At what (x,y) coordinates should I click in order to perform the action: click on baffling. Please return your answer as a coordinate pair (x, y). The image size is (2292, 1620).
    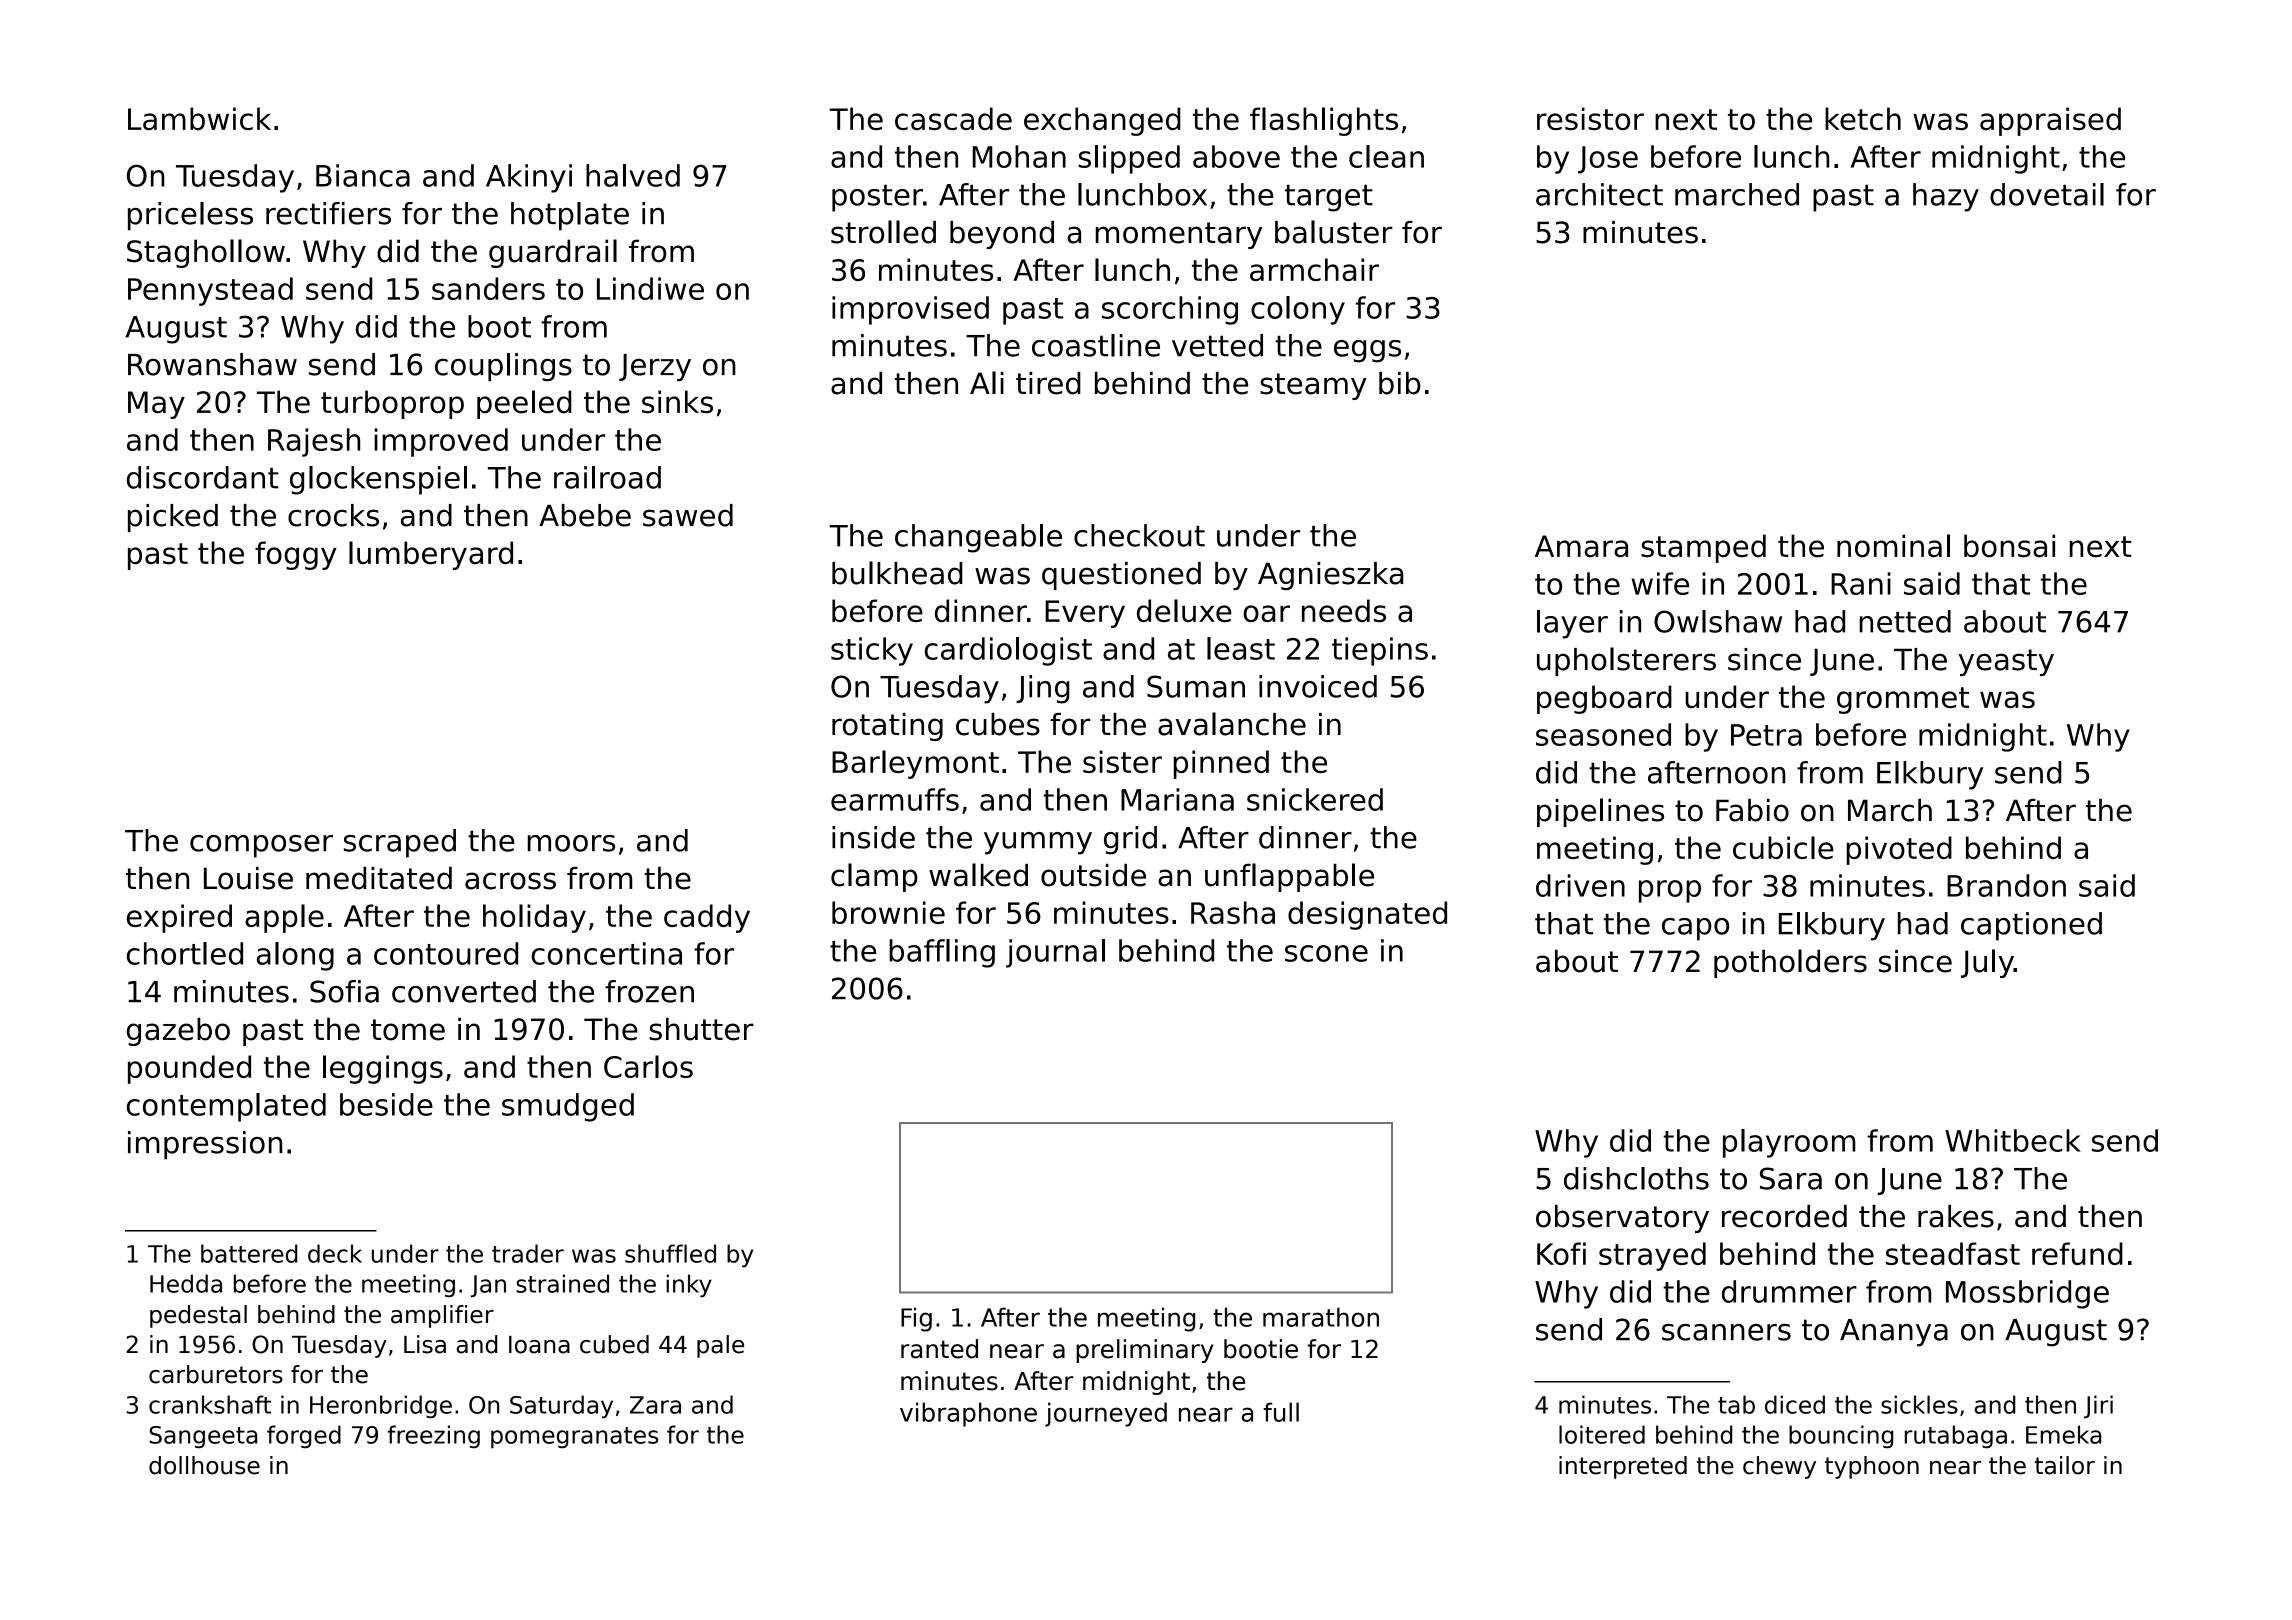
    Looking at the image, I should click on (942, 953).
